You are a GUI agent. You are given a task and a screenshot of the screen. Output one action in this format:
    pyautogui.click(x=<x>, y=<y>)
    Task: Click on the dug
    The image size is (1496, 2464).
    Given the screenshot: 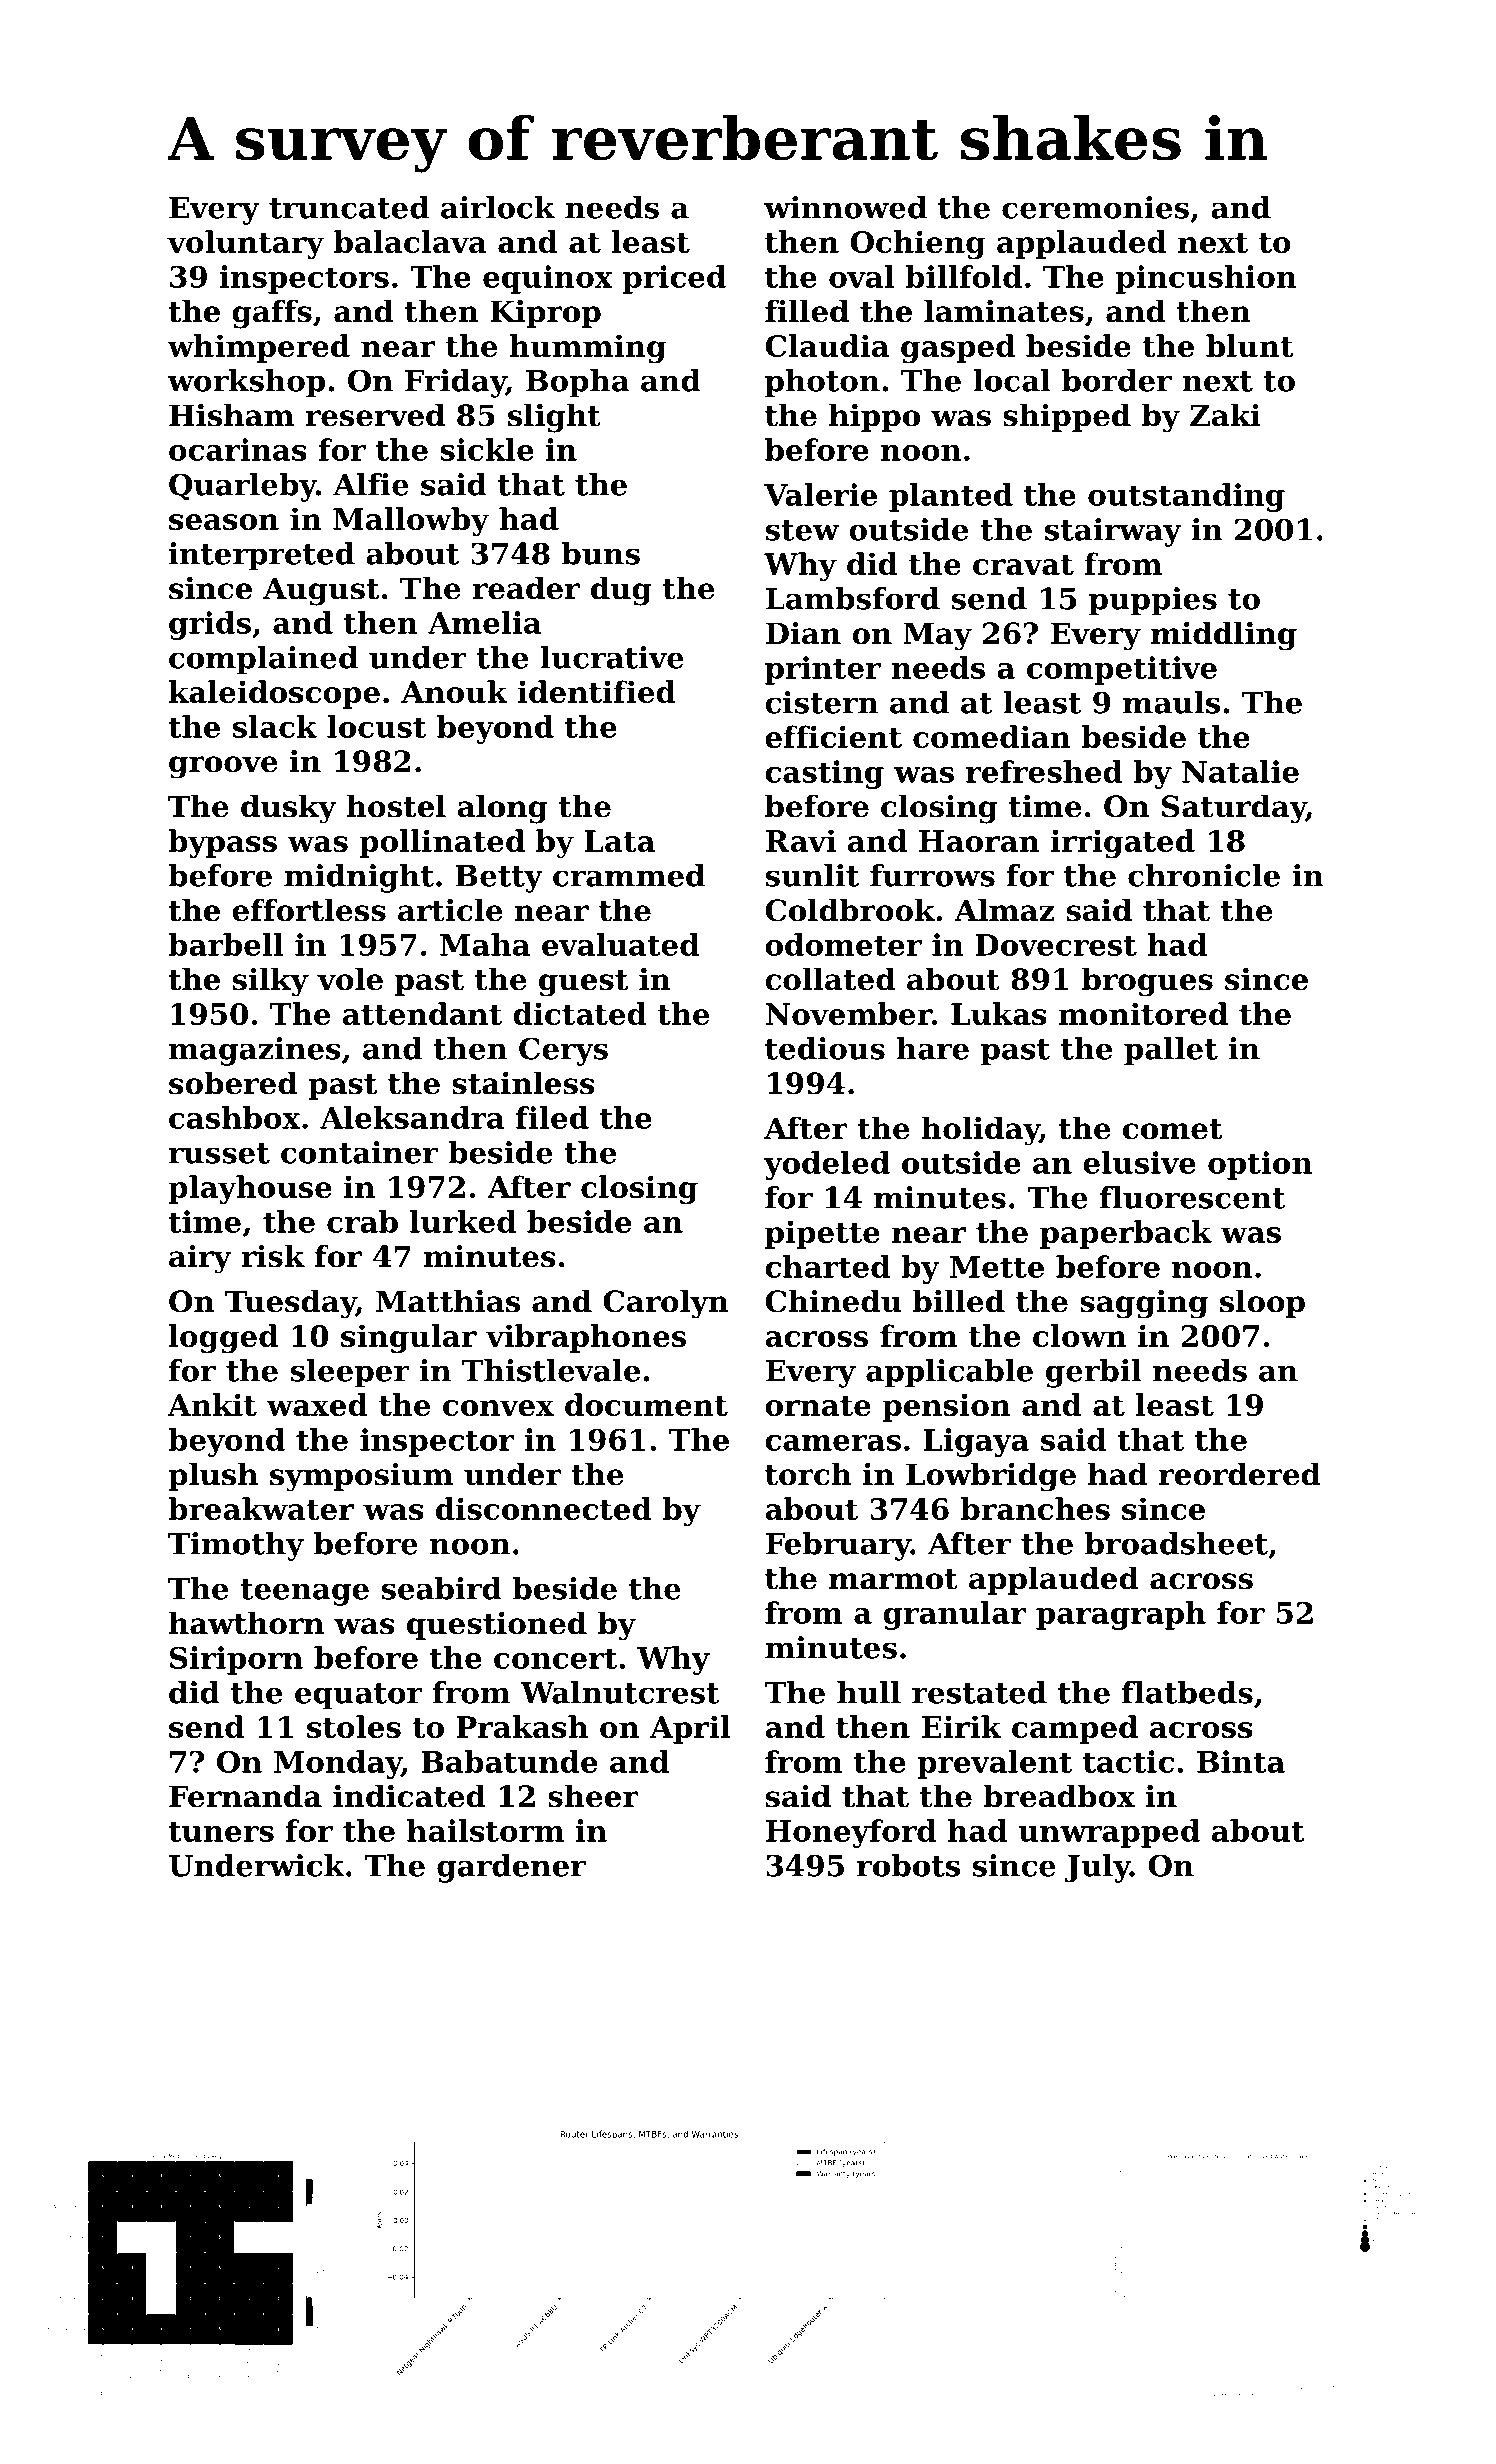 What is the action you would take?
    pyautogui.click(x=621, y=591)
